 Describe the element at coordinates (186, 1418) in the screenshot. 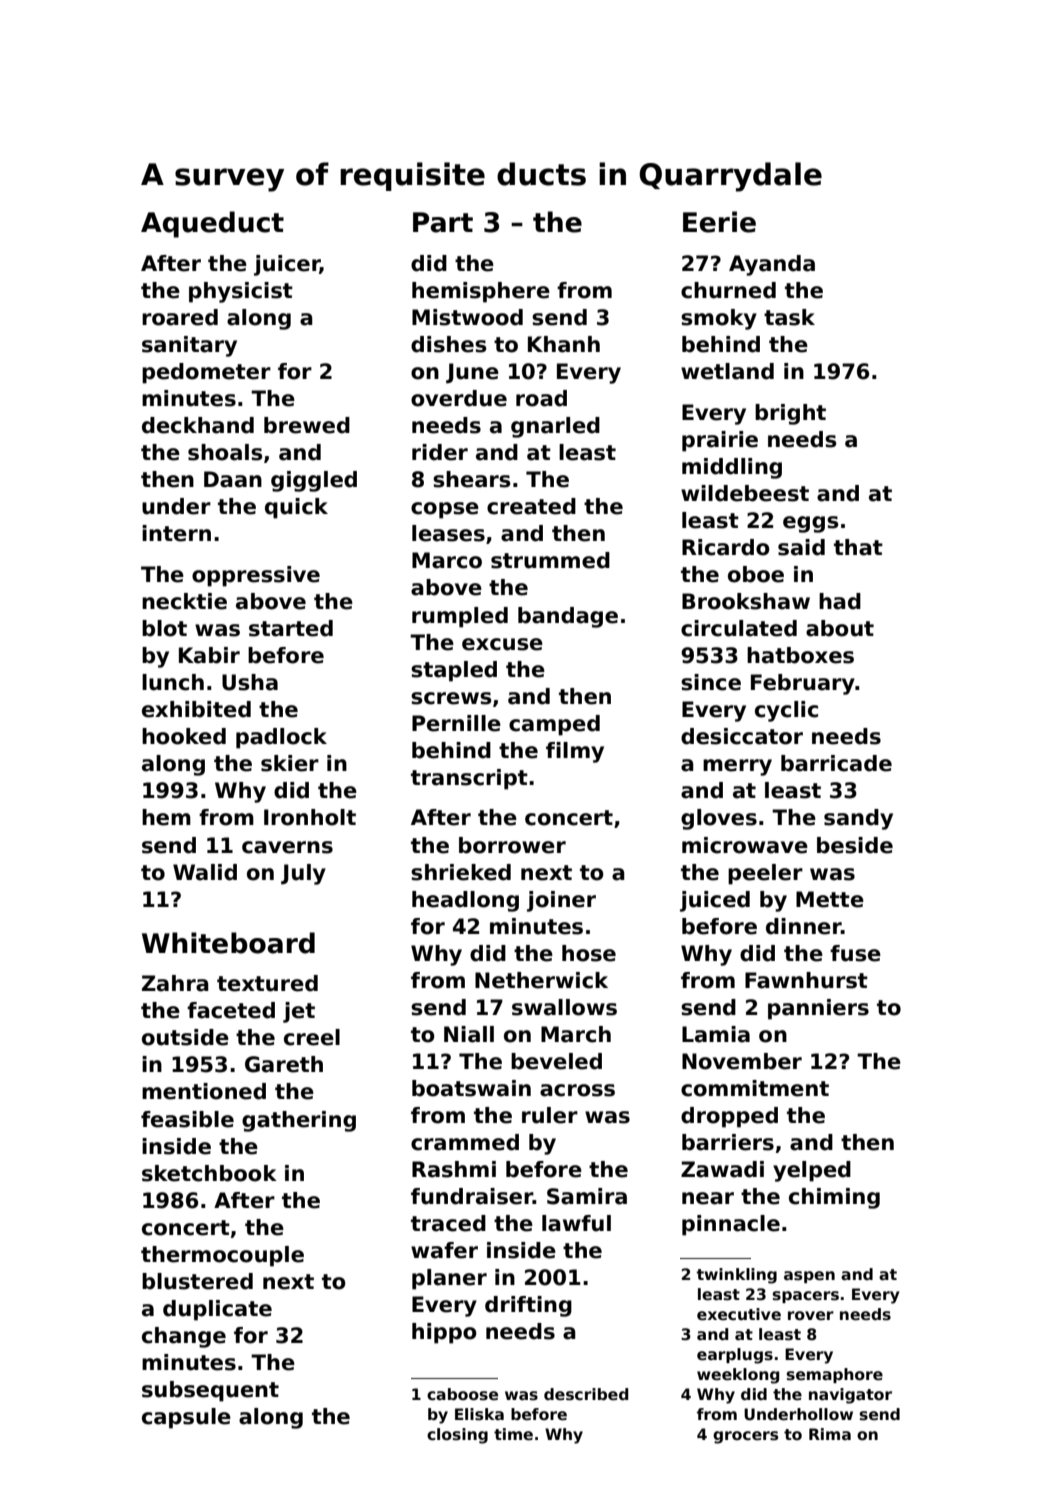

I see `capsule` at that location.
